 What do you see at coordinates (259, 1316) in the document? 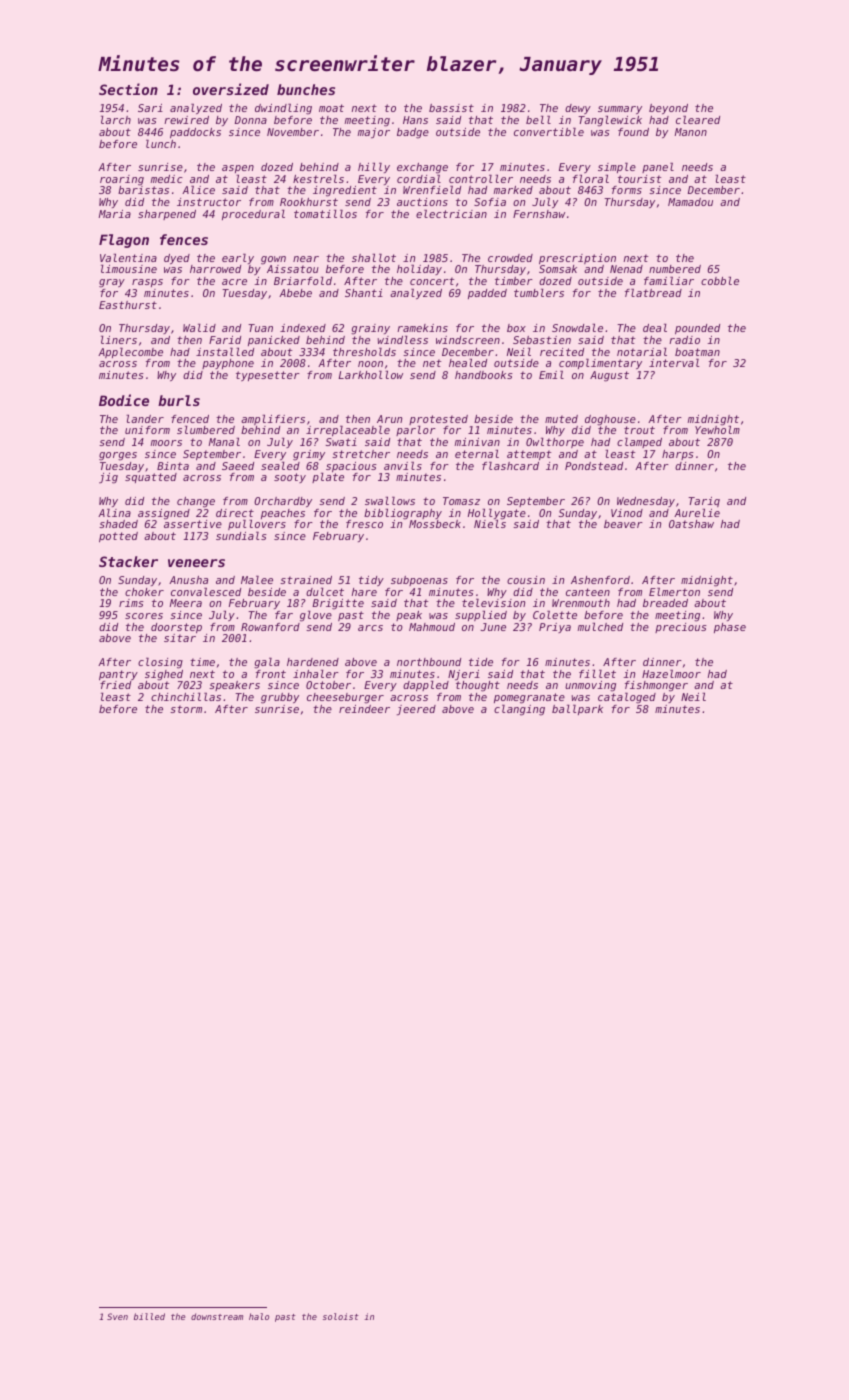
I see `halo` at bounding box center [259, 1316].
